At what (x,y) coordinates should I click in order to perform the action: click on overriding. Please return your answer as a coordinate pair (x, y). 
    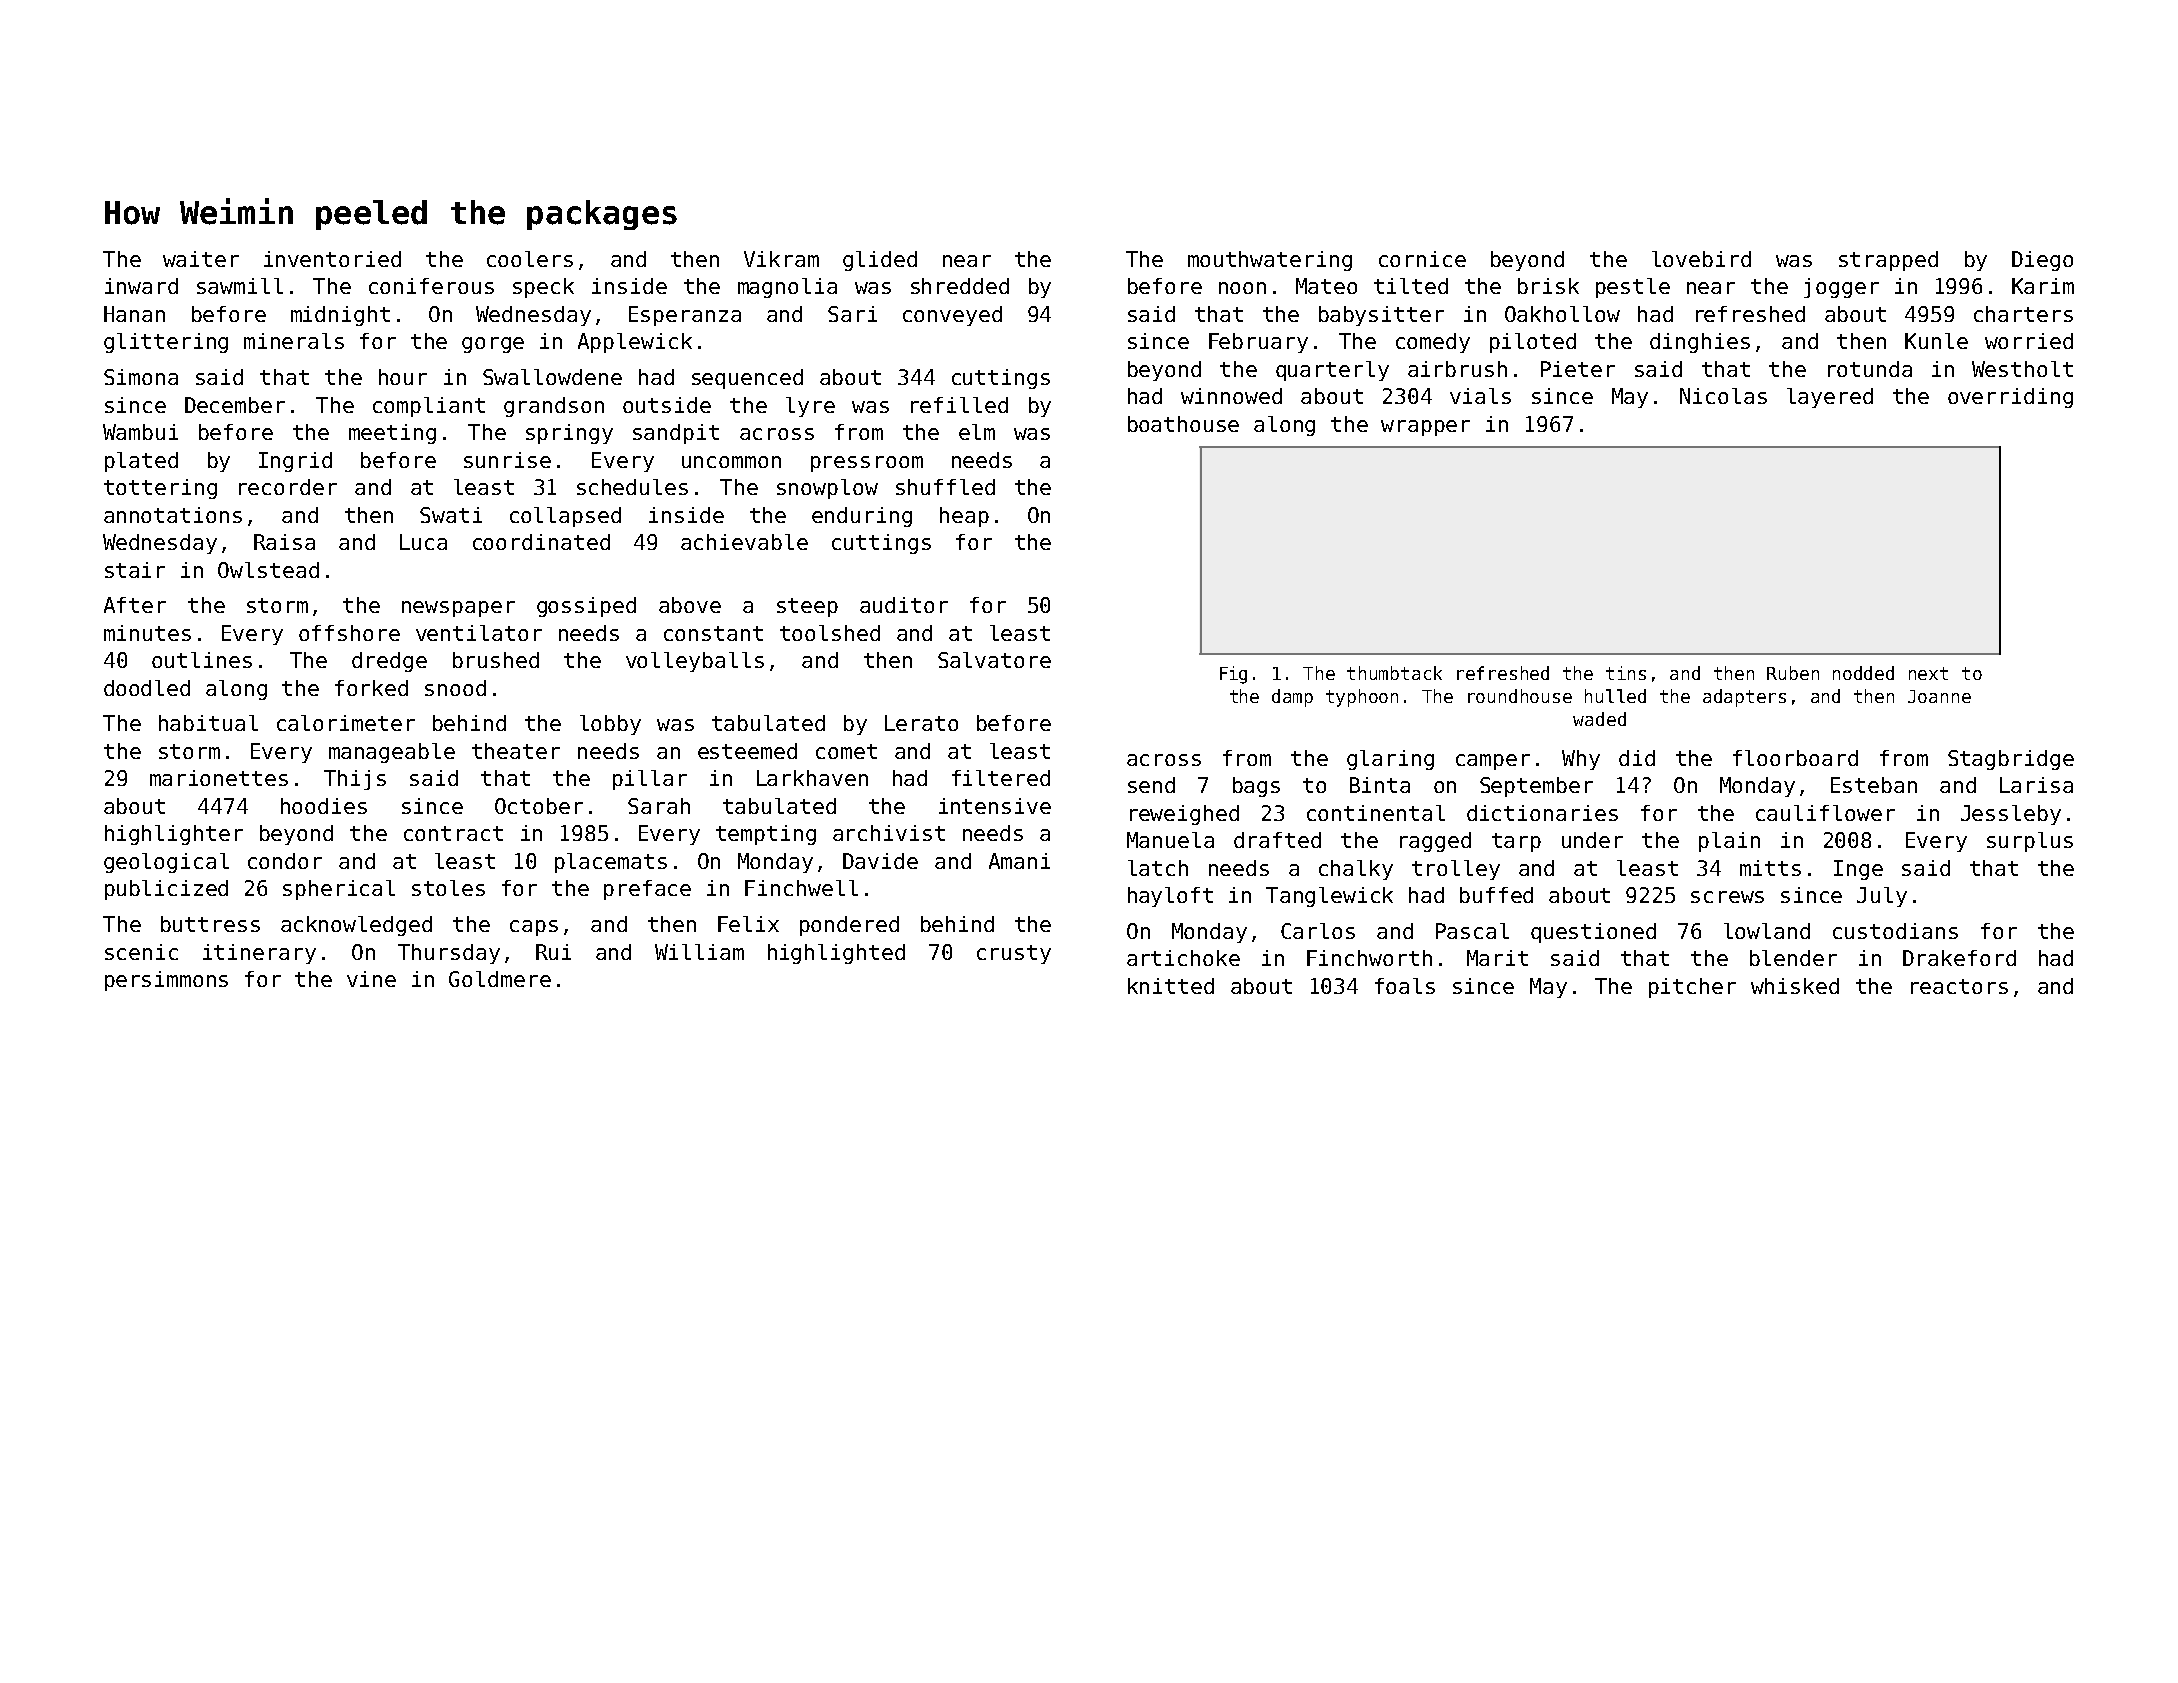
    Looking at the image, I should click on (2010, 398).
